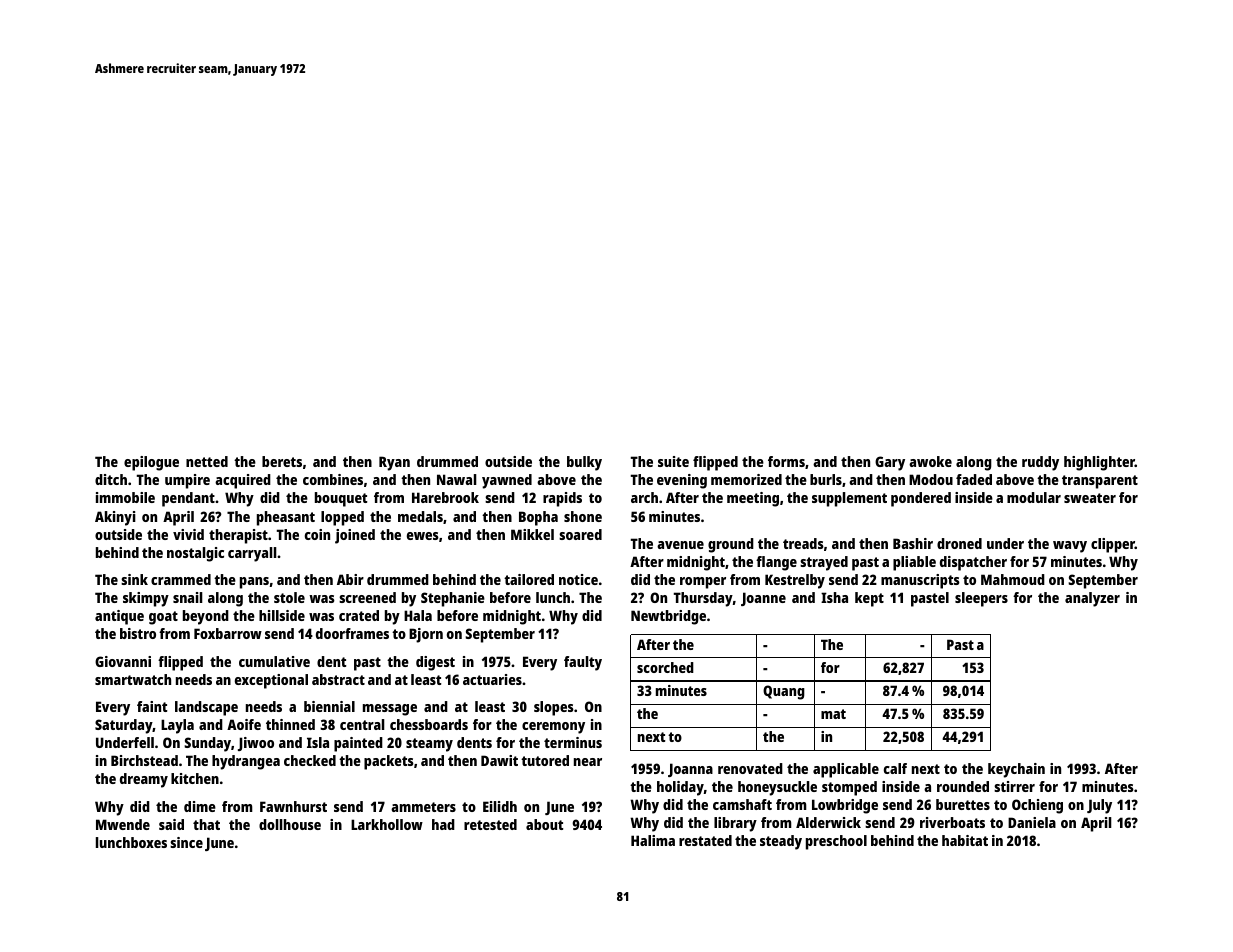  Describe the element at coordinates (1034, 497) in the page. I see `modular` at that location.
